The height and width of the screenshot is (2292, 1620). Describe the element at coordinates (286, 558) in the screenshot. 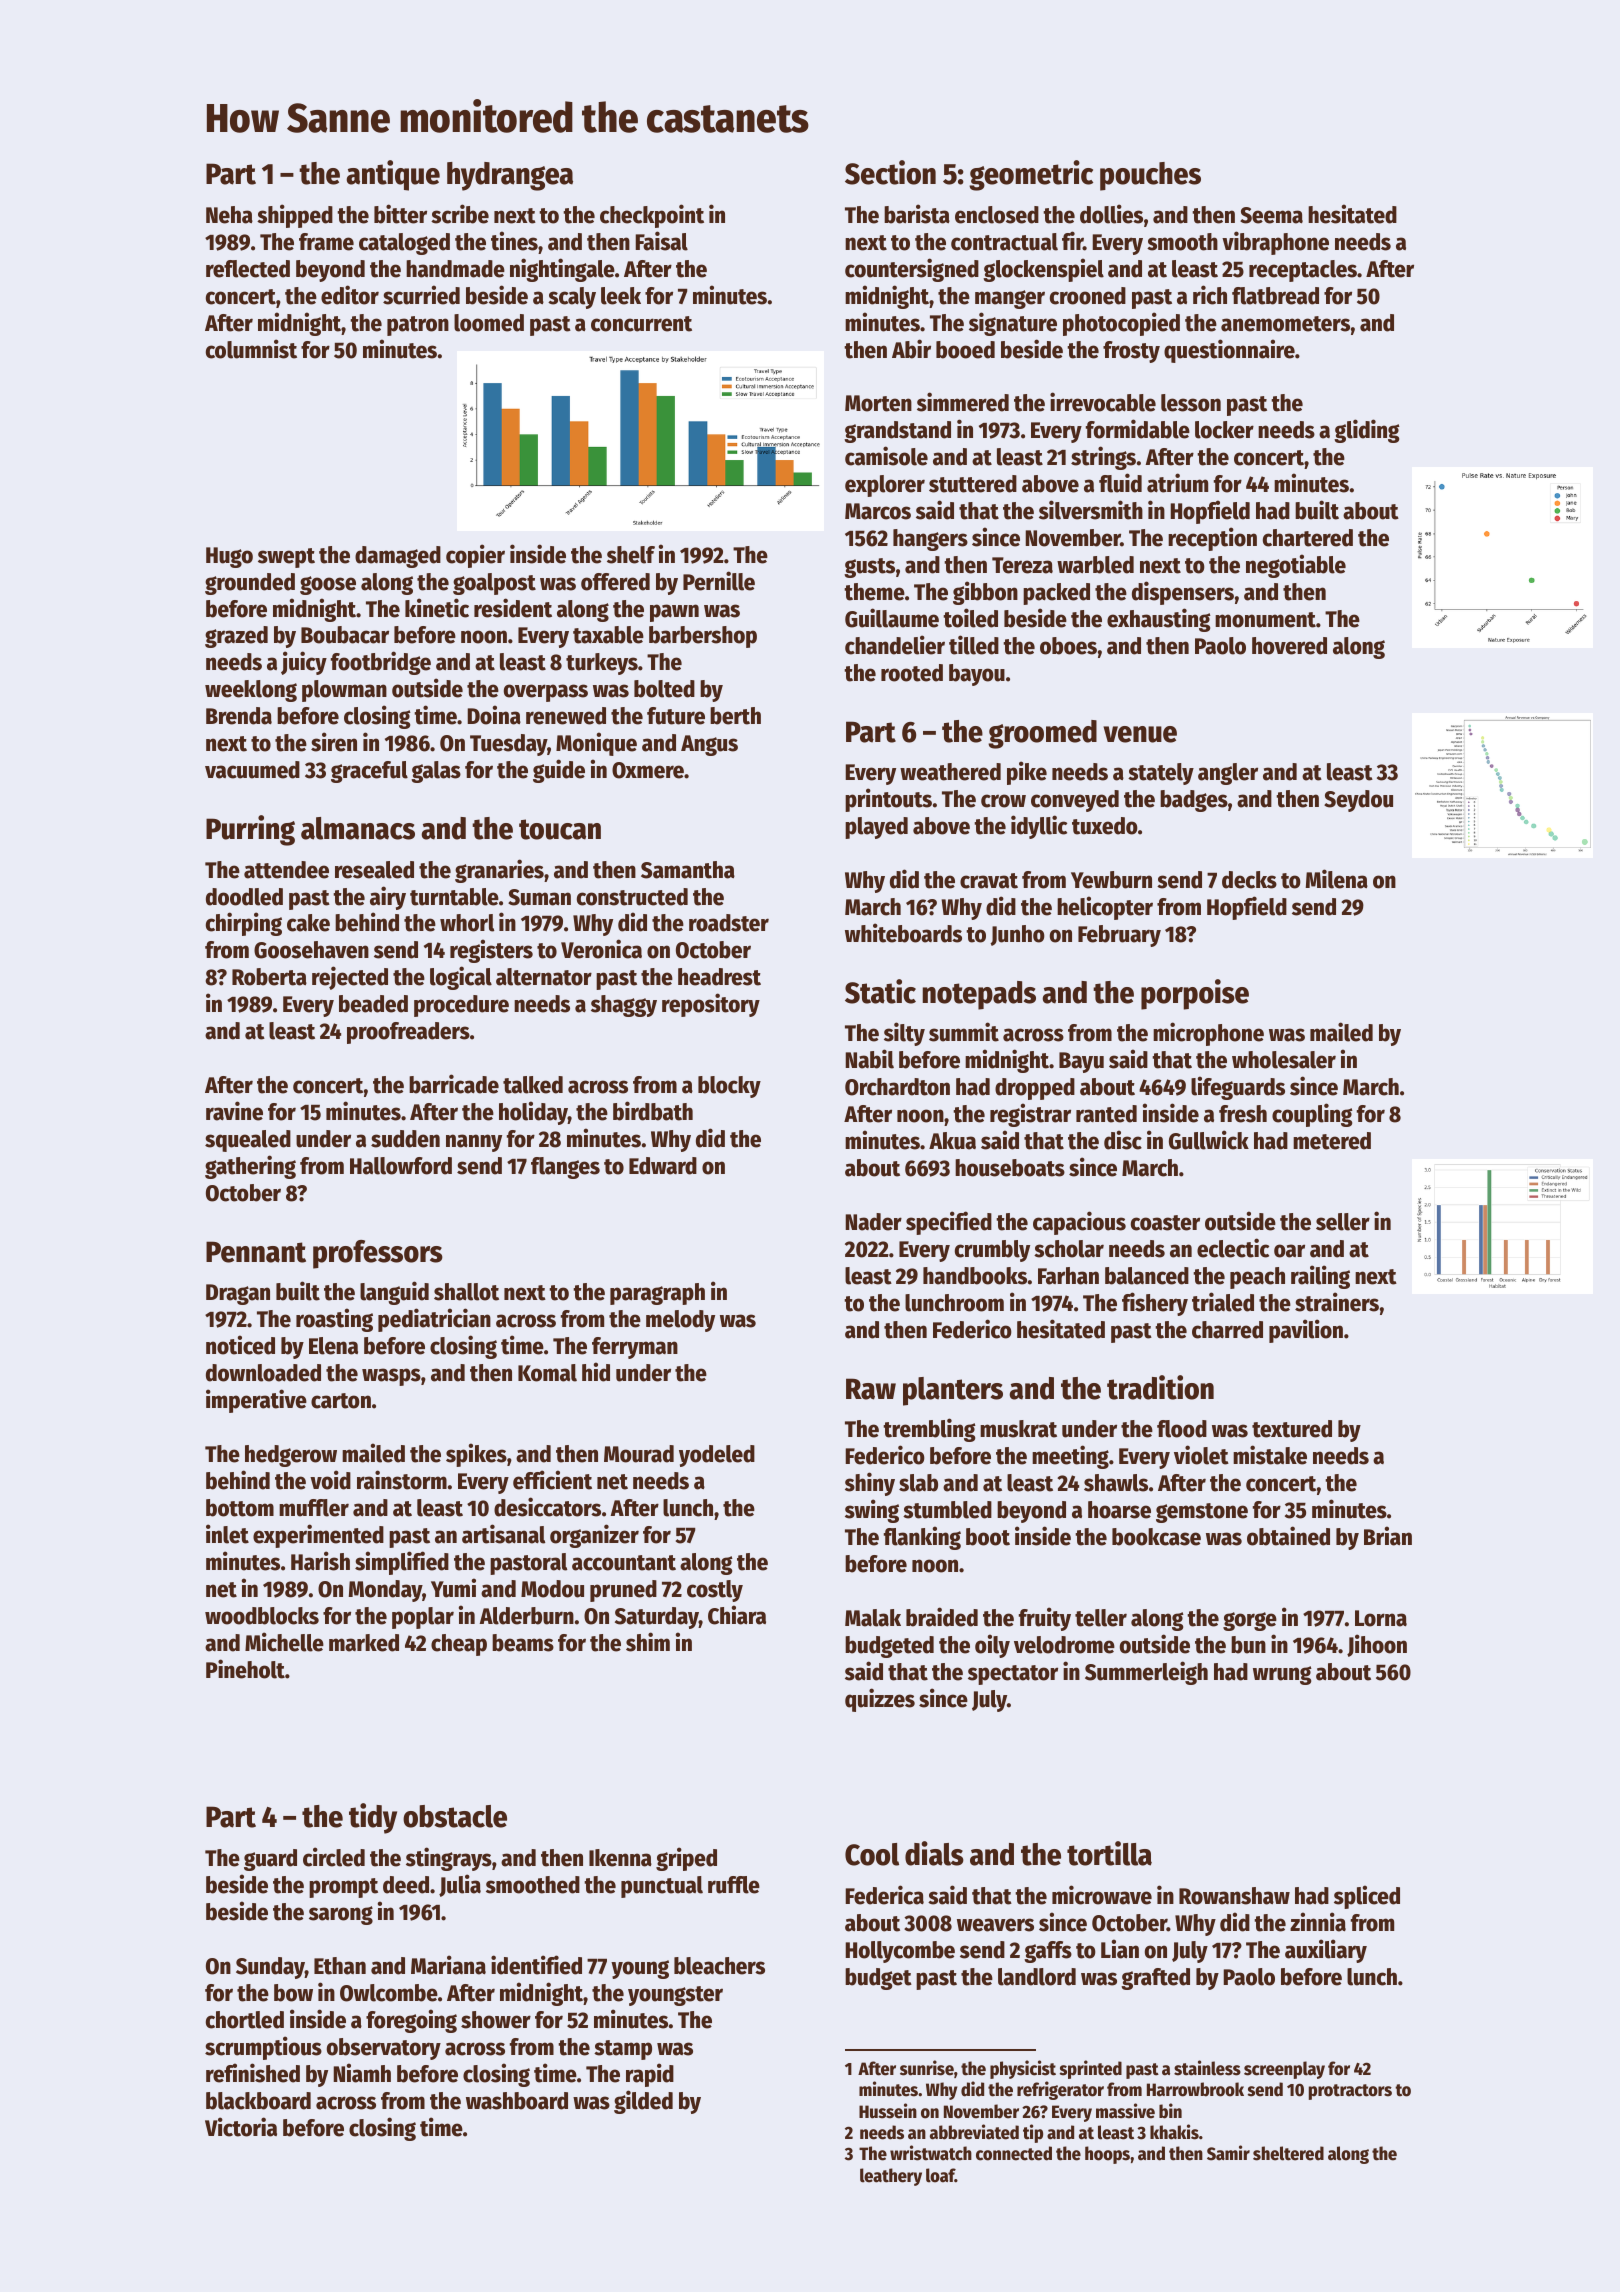

I see `swept` at that location.
